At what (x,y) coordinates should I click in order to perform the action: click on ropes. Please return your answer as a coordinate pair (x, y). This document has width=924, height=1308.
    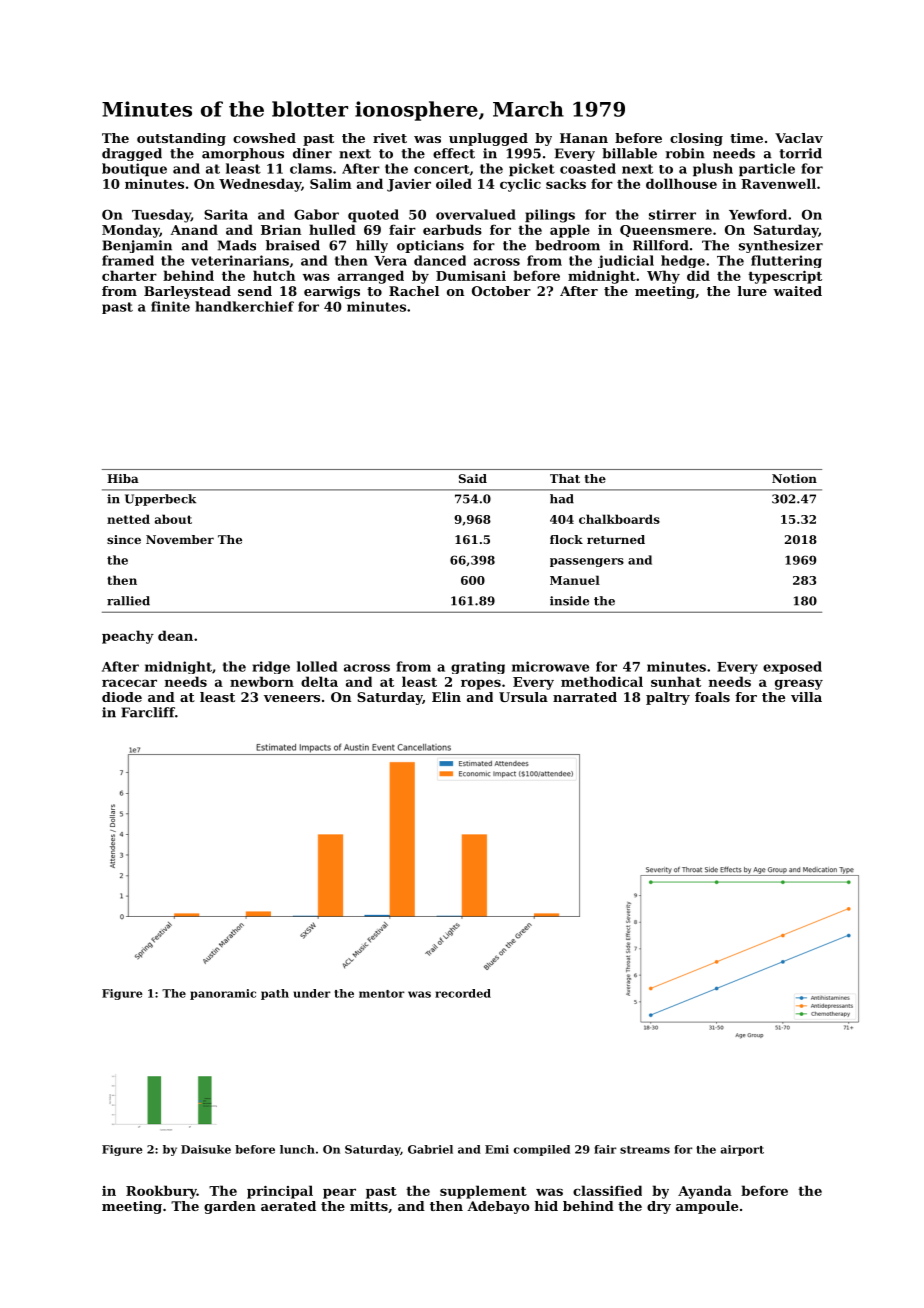
    Looking at the image, I should click on (481, 684).
